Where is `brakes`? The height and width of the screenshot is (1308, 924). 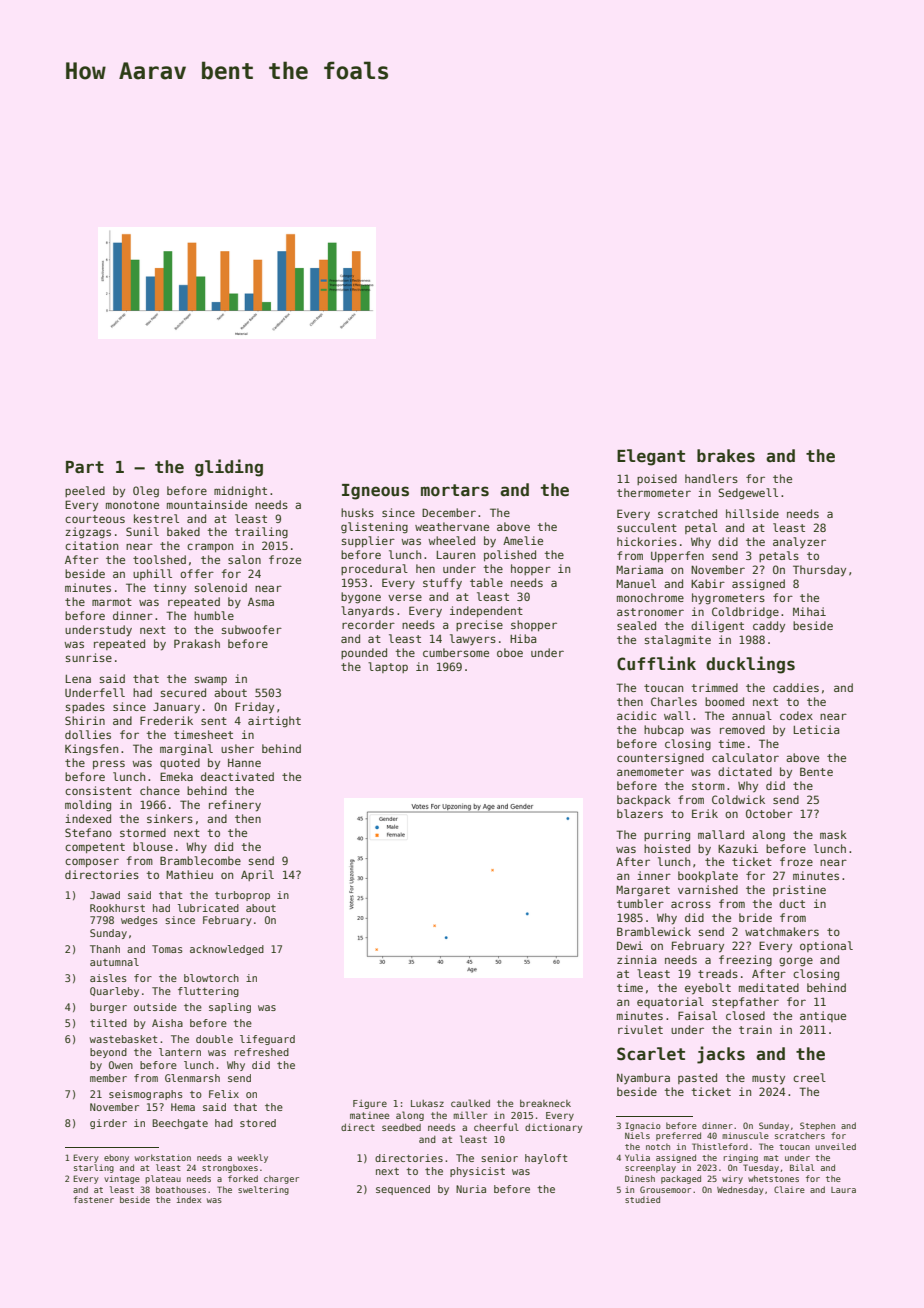 brakes is located at coordinates (726, 456).
